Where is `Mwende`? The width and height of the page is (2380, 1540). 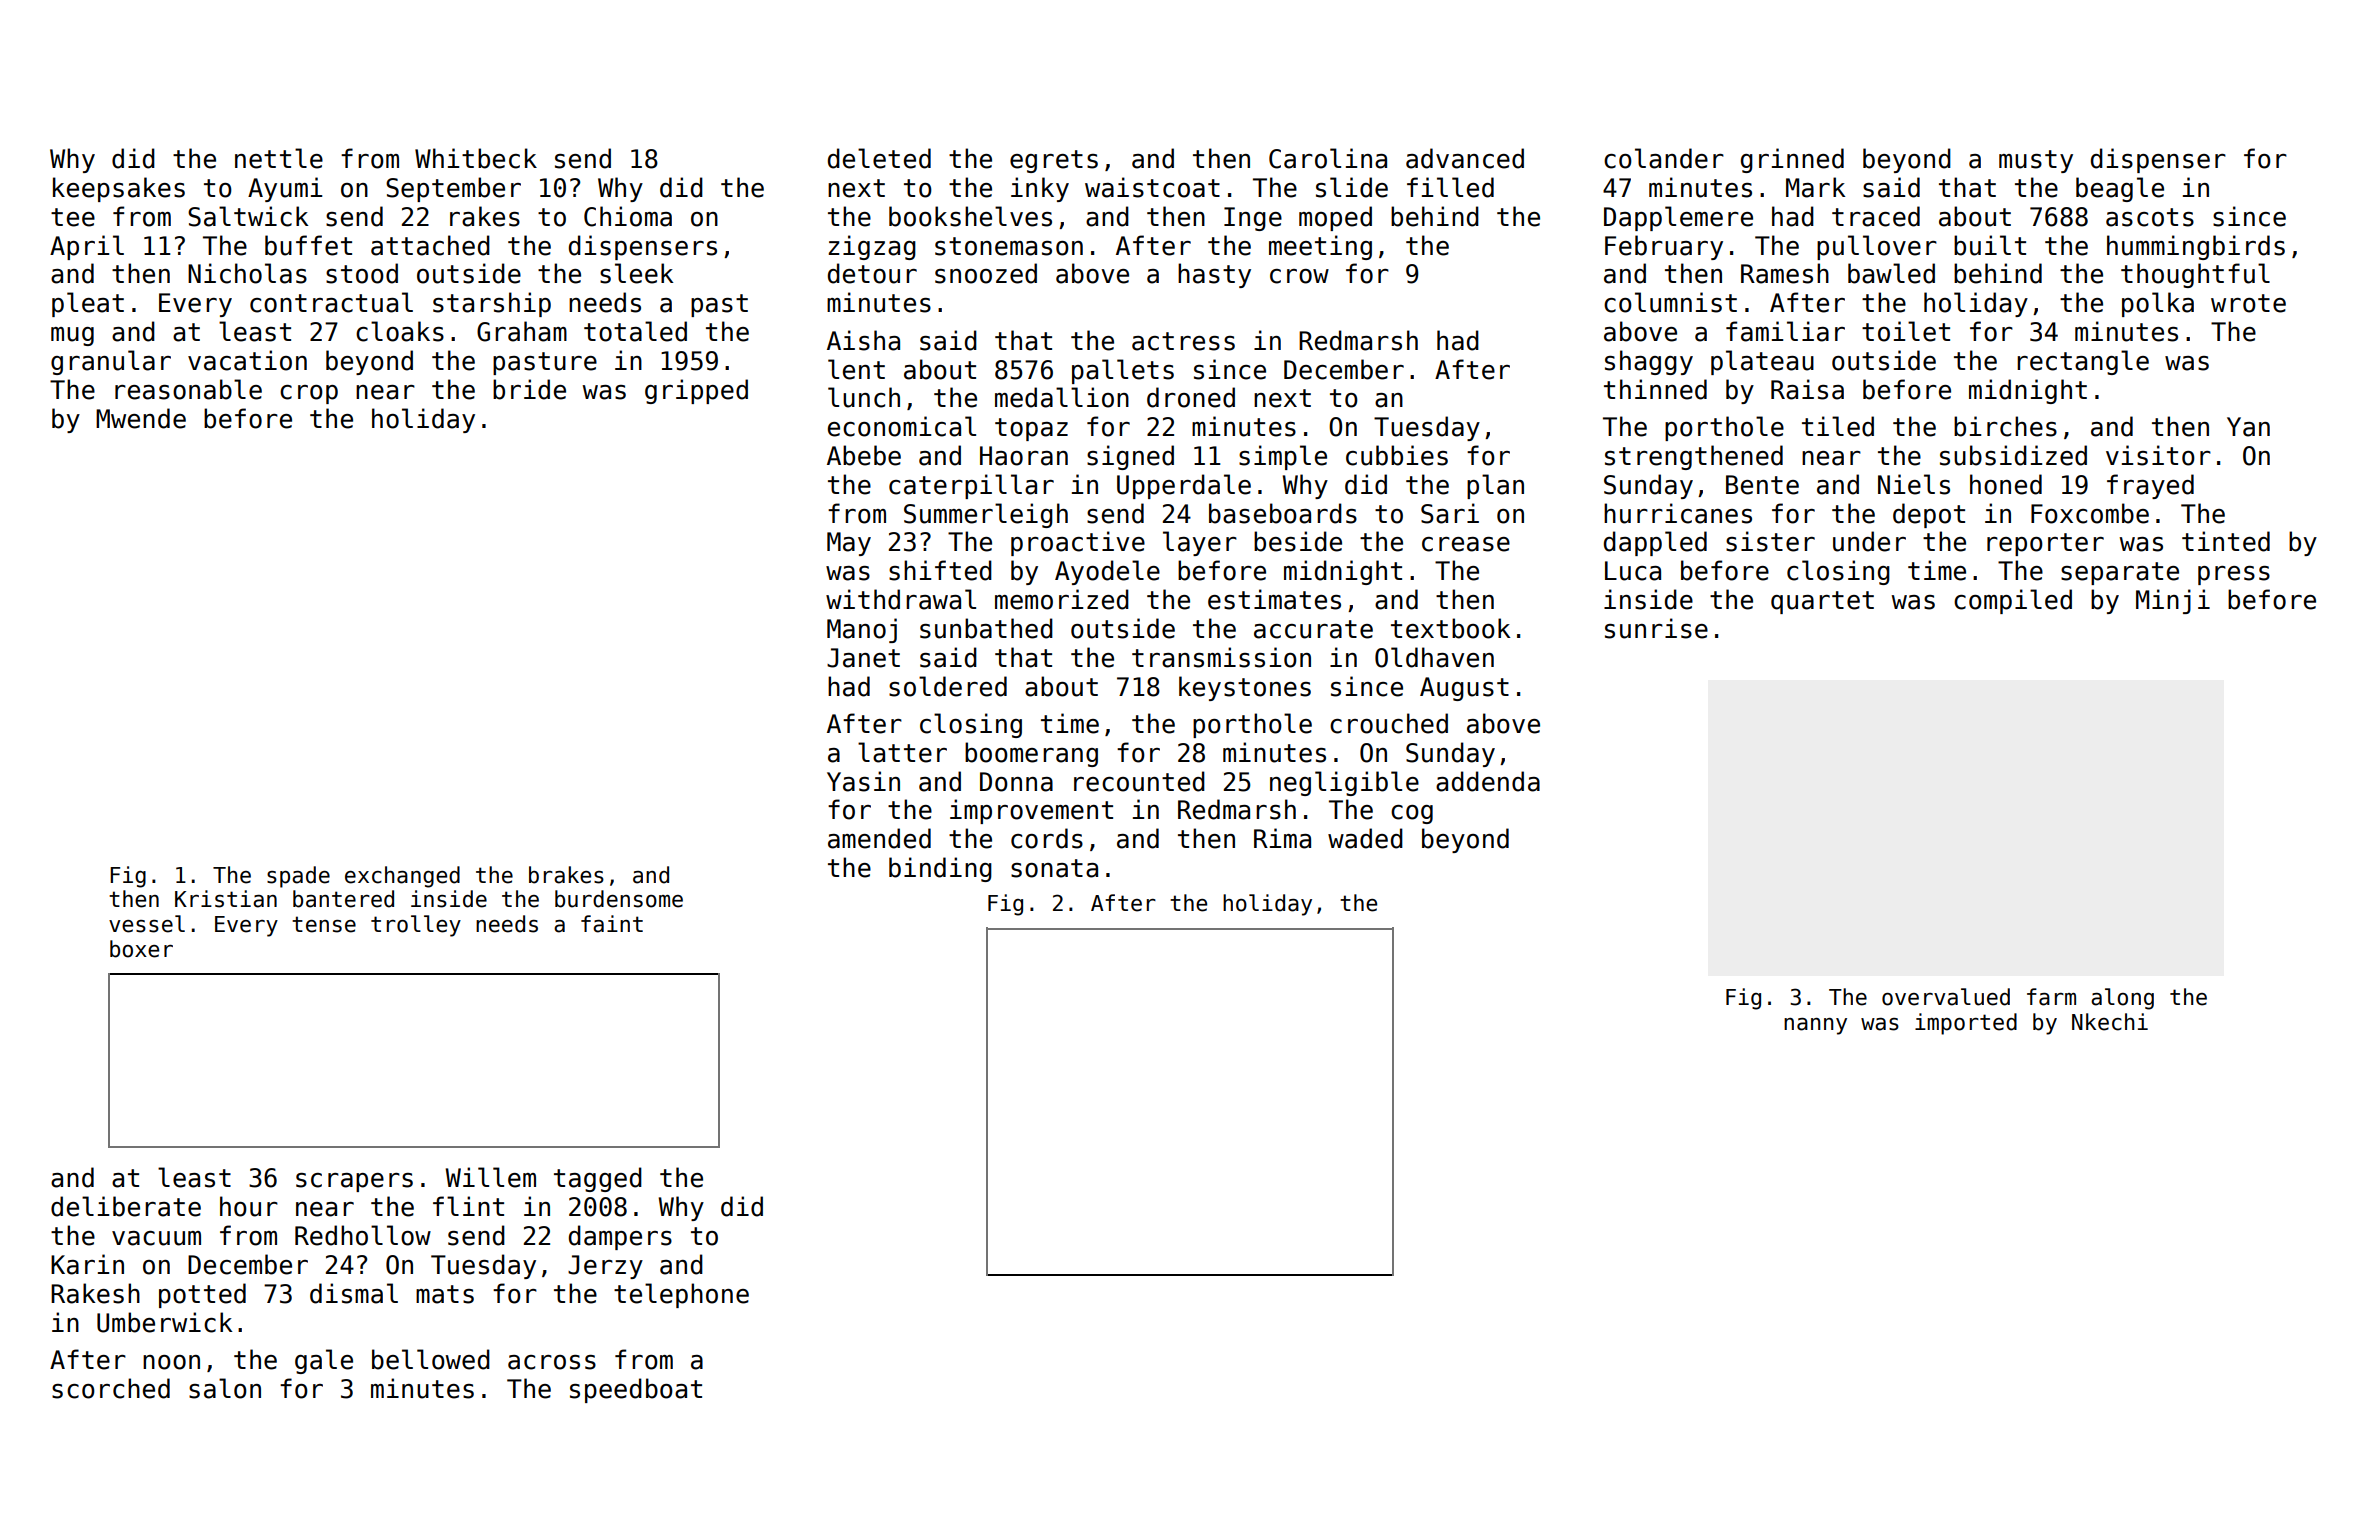 Mwende is located at coordinates (141, 418).
